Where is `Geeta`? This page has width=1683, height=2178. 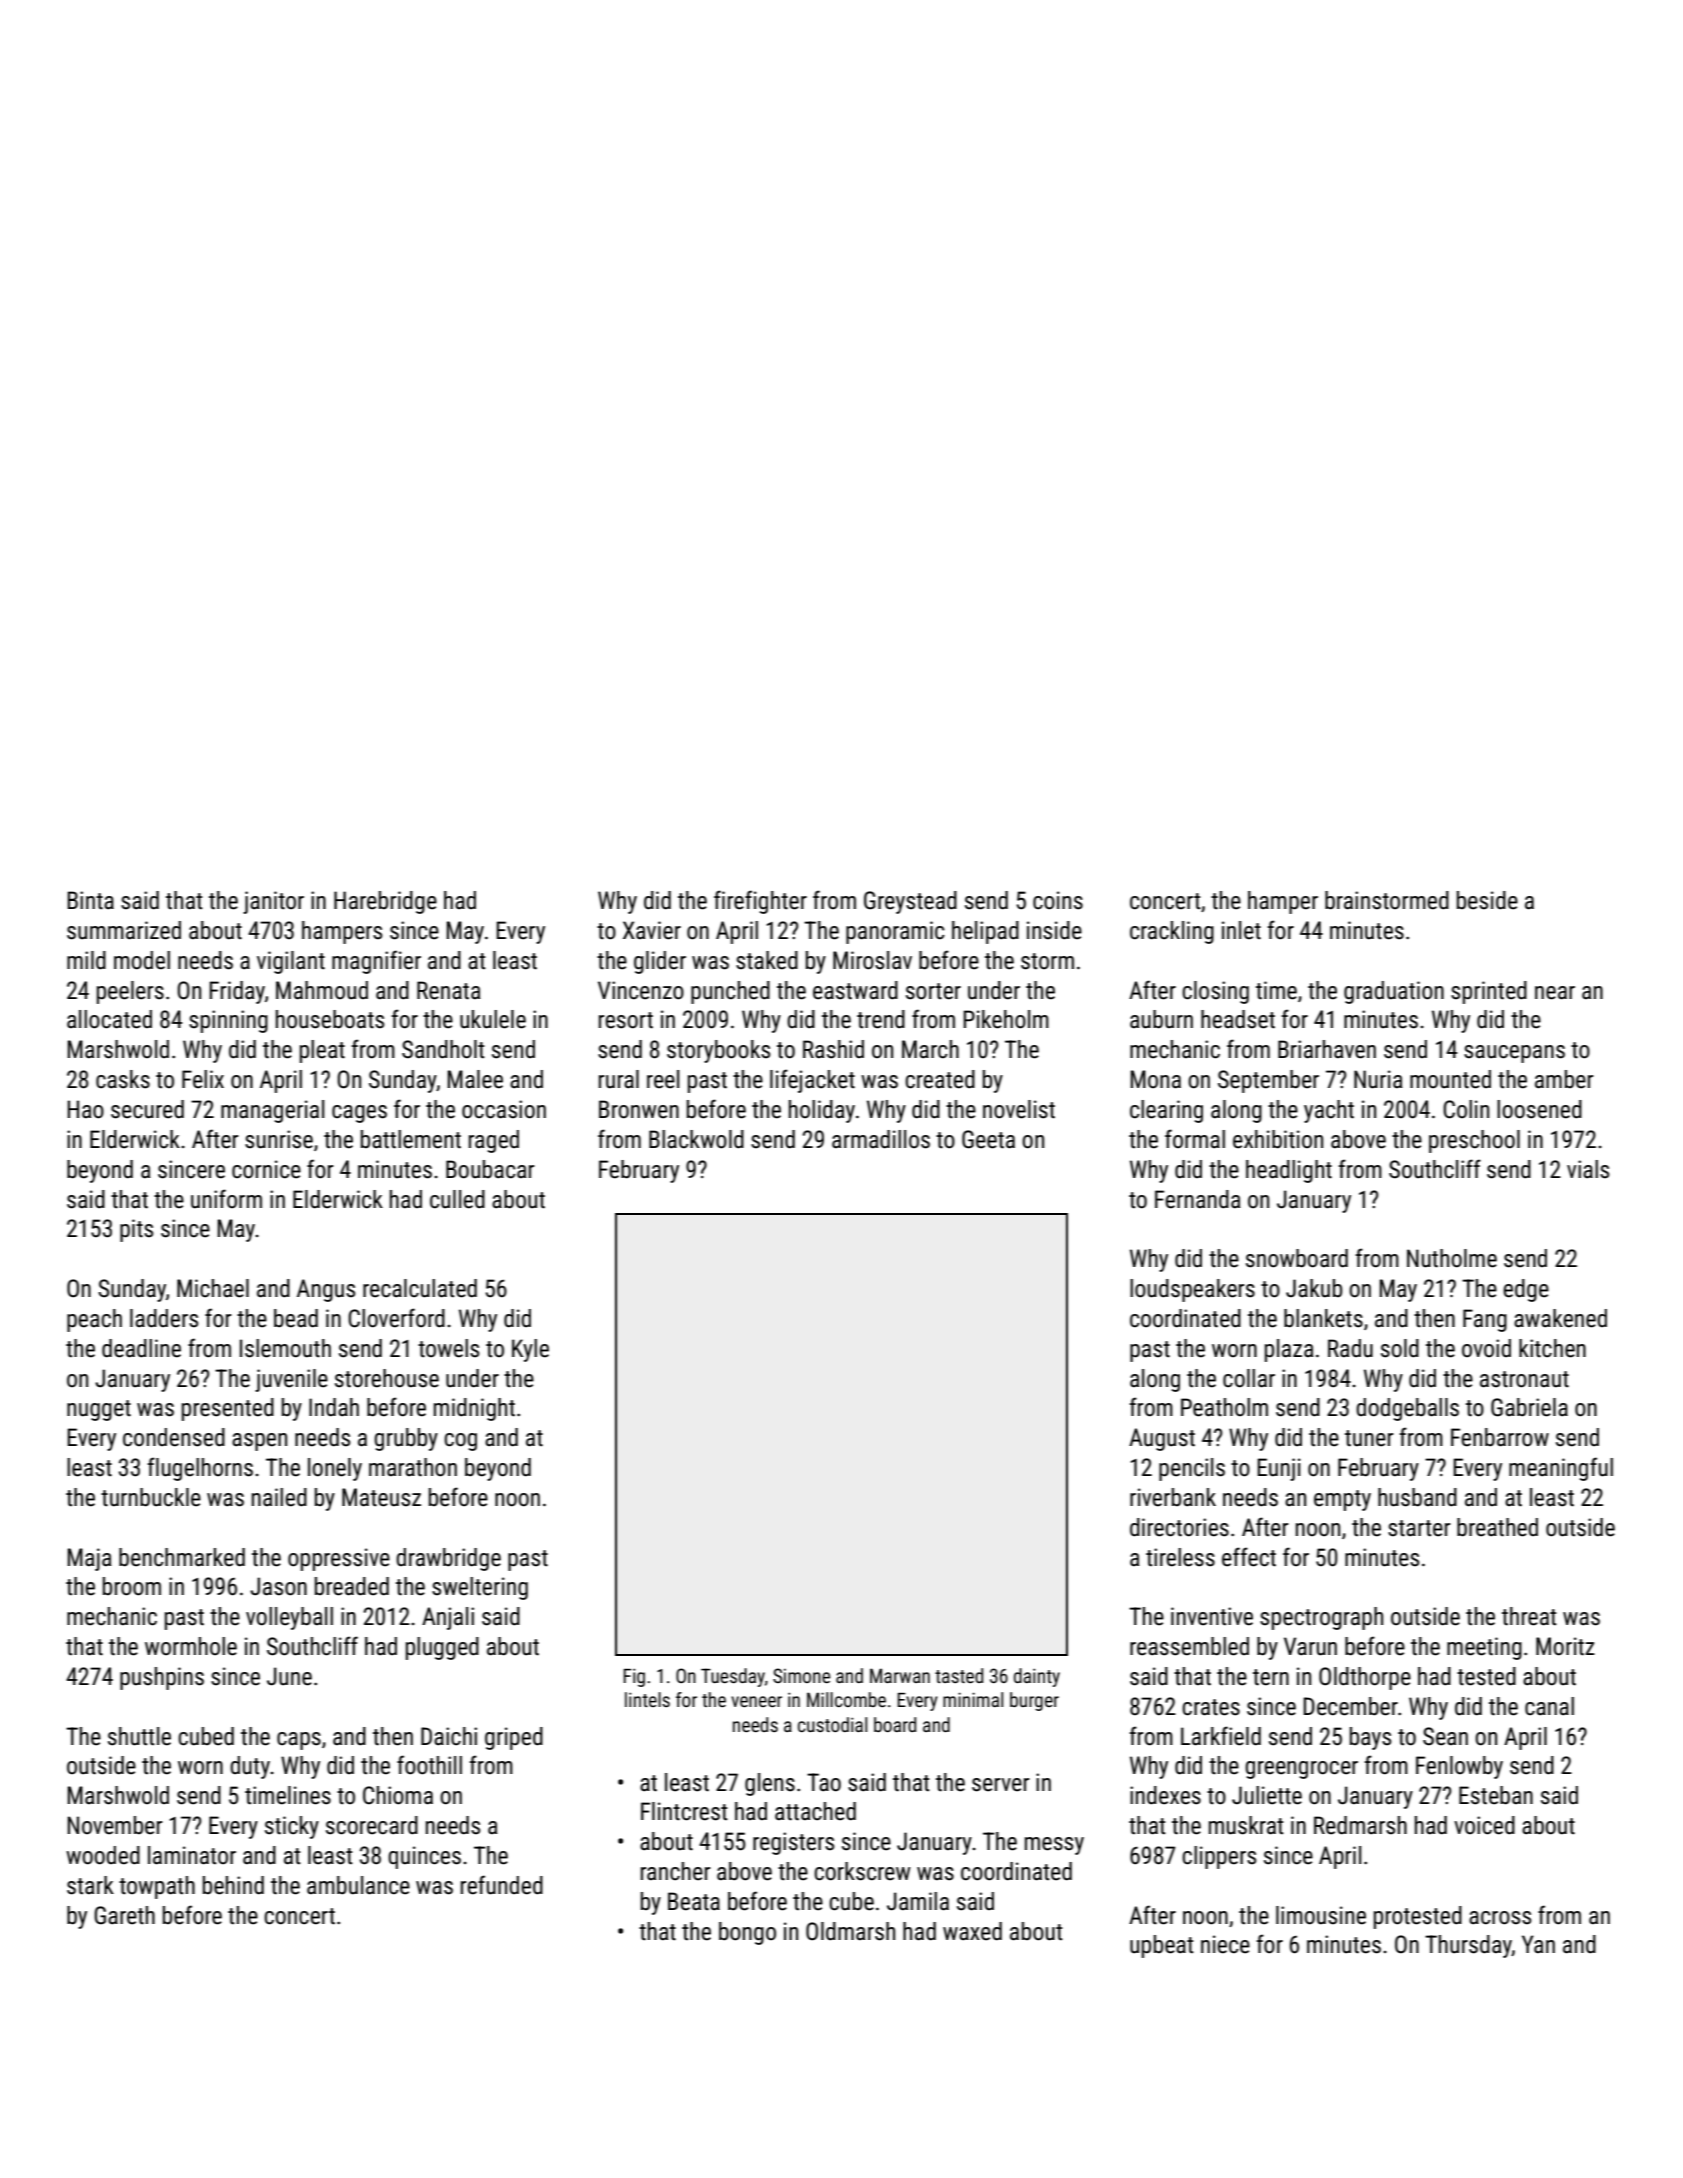 Geeta is located at coordinates (988, 1139).
